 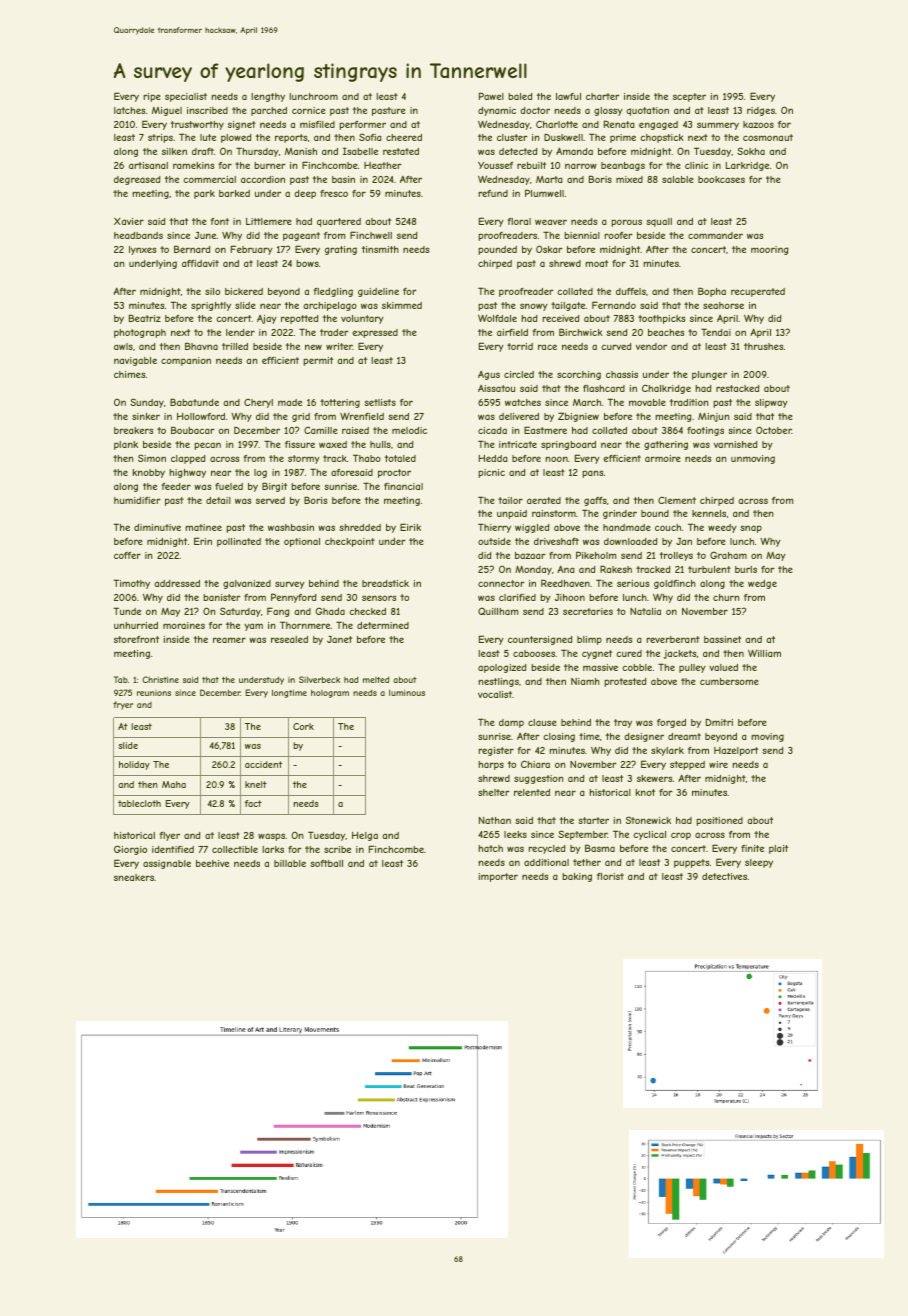 I want to click on Pawel, so click(x=491, y=96).
